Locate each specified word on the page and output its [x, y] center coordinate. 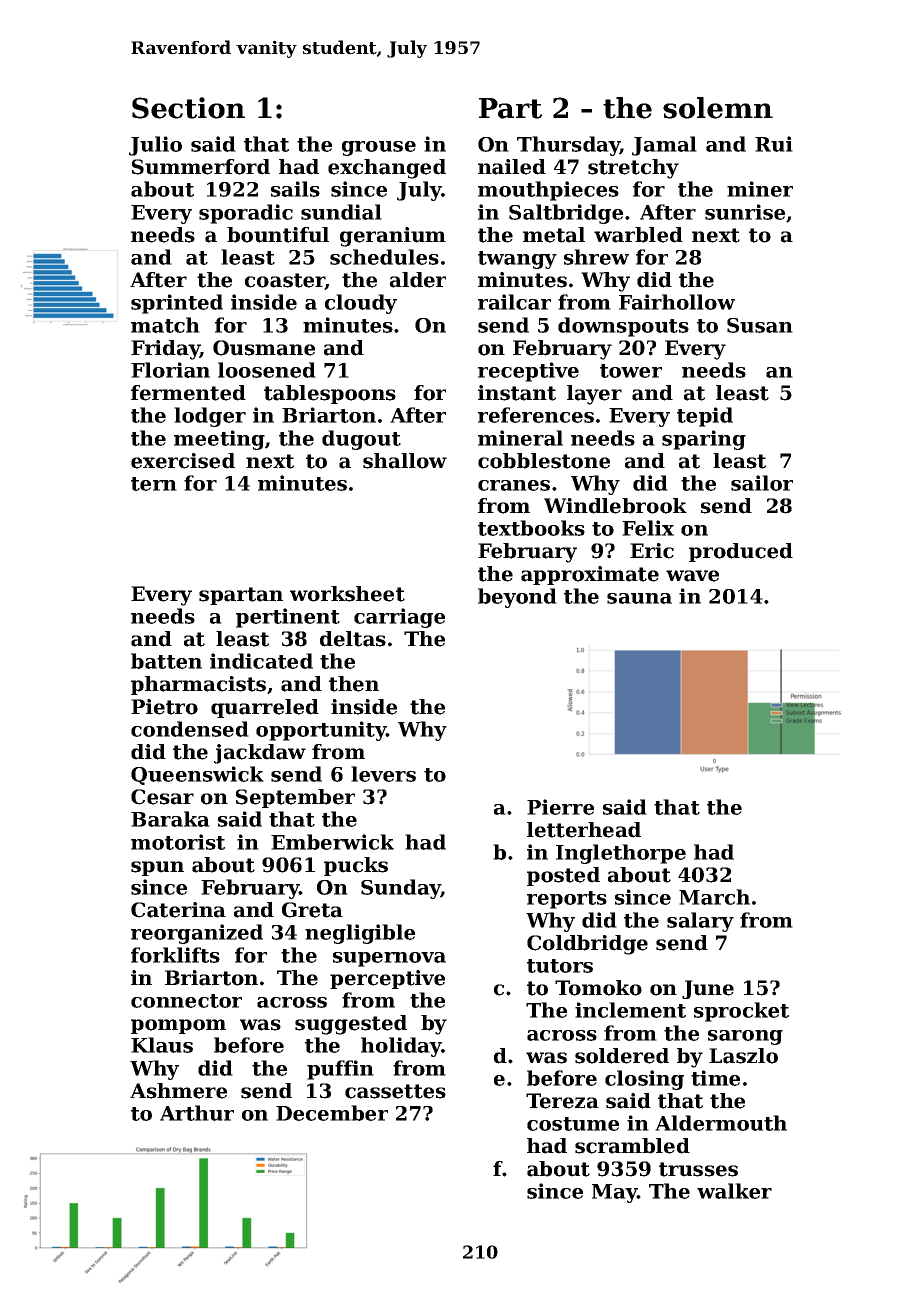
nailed [512, 167]
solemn [718, 108]
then [354, 684]
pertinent [288, 618]
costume [573, 1124]
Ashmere [178, 1091]
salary [700, 922]
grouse [379, 148]
